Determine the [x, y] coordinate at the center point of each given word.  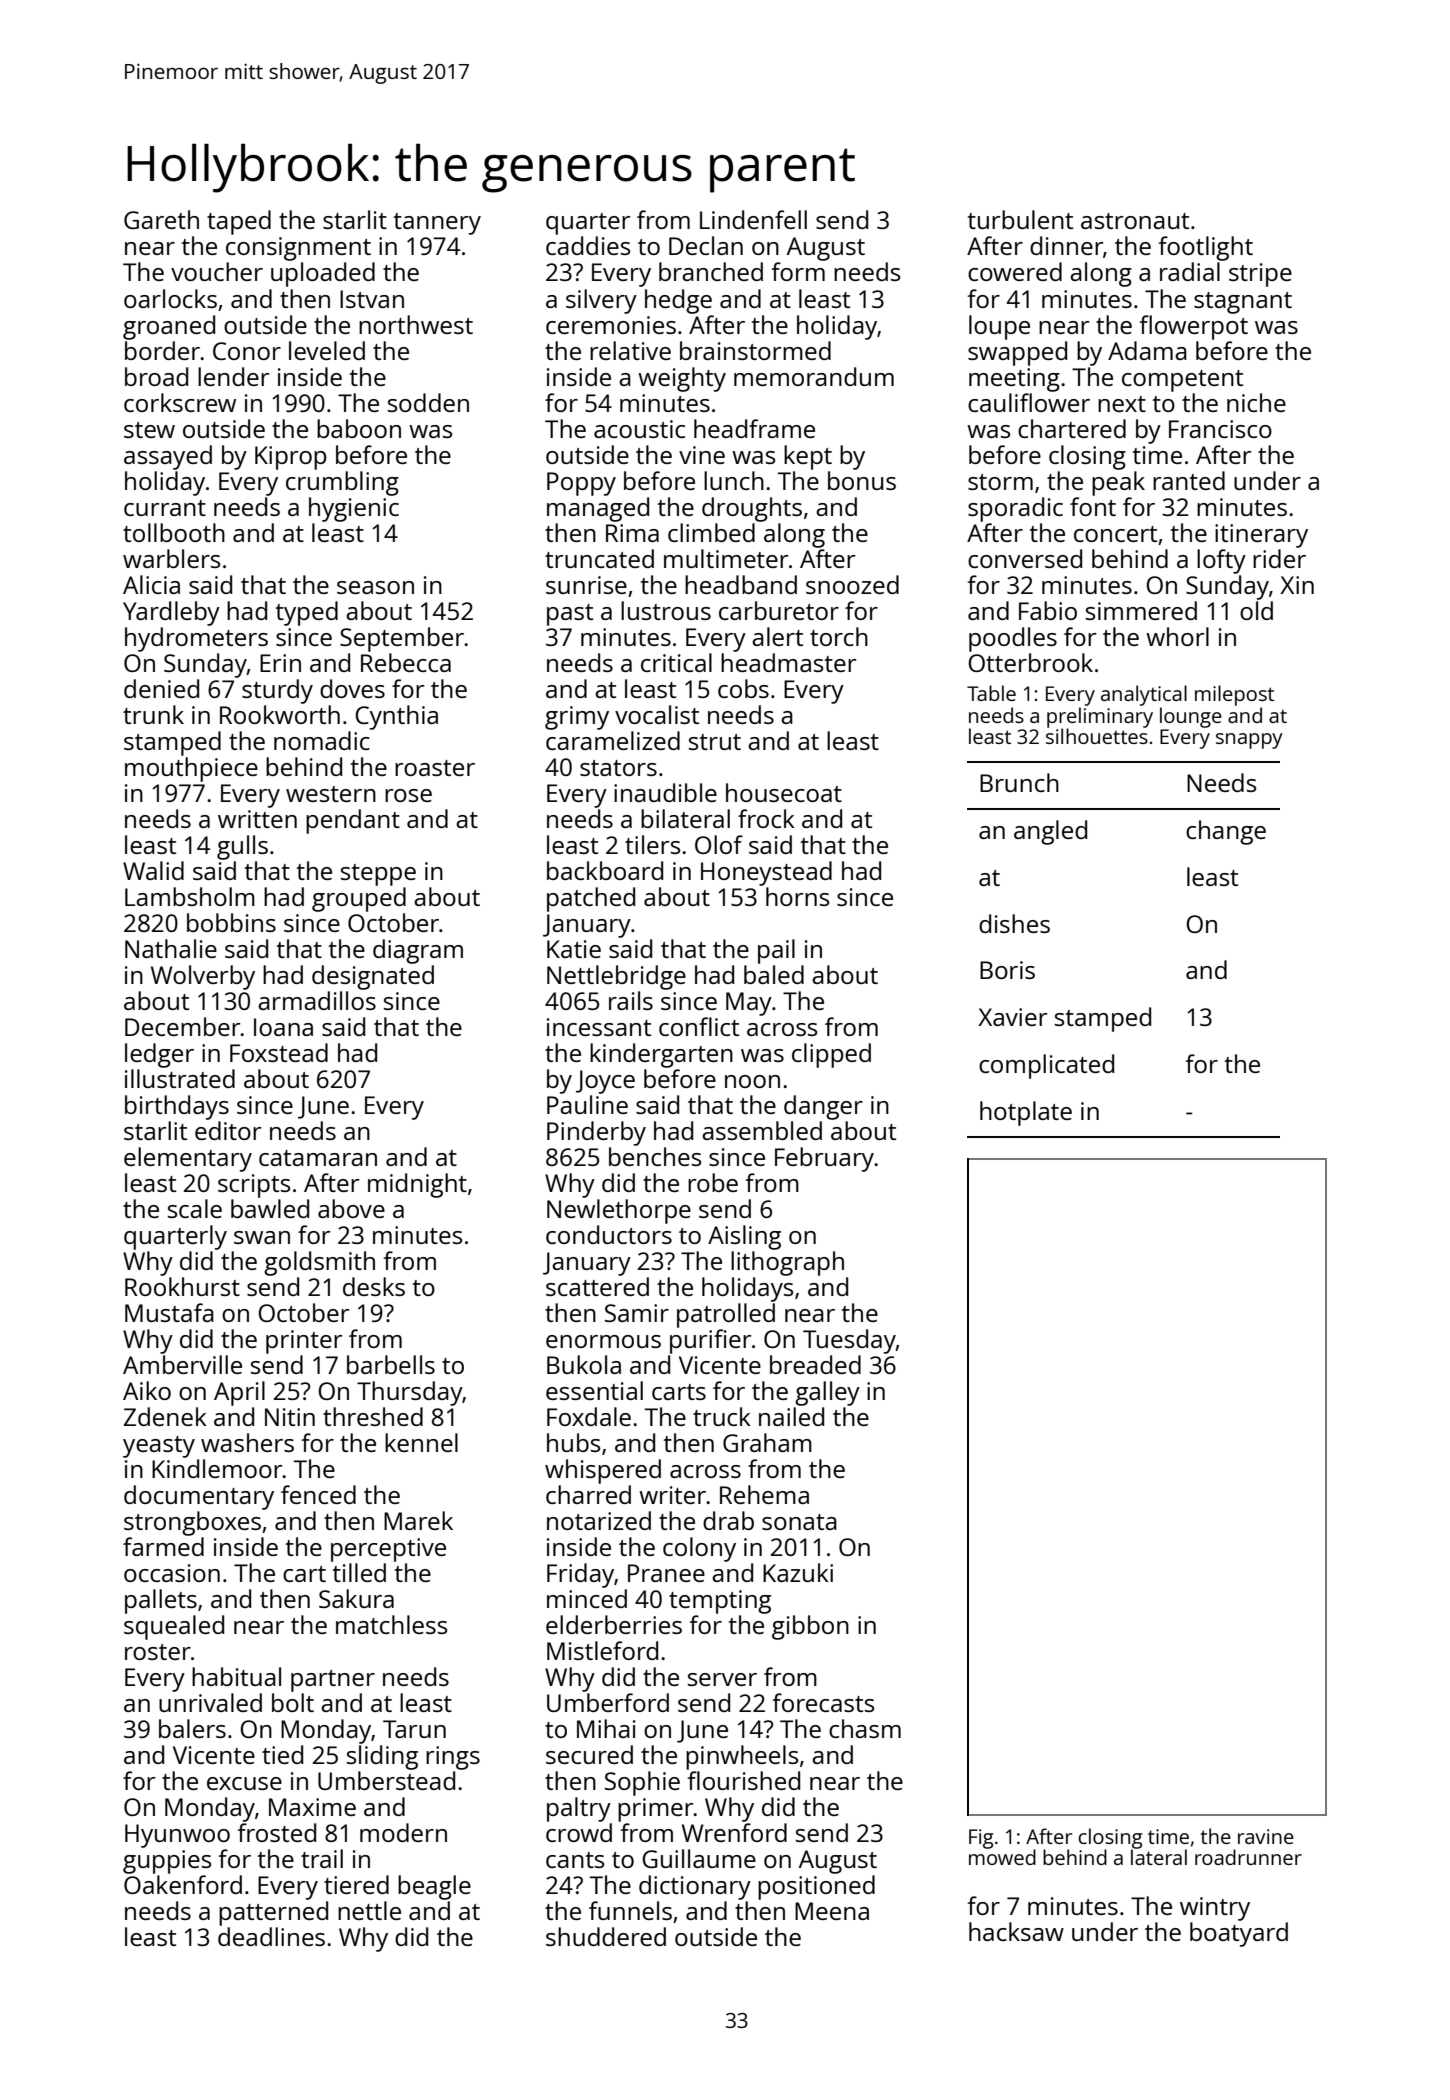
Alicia [151, 584]
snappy [1249, 741]
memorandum [814, 376]
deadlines [271, 1936]
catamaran [318, 1158]
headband [741, 584]
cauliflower [1029, 402]
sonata [799, 1522]
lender [234, 376]
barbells [391, 1364]
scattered [597, 1286]
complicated [1046, 1066]
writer [673, 1495]
